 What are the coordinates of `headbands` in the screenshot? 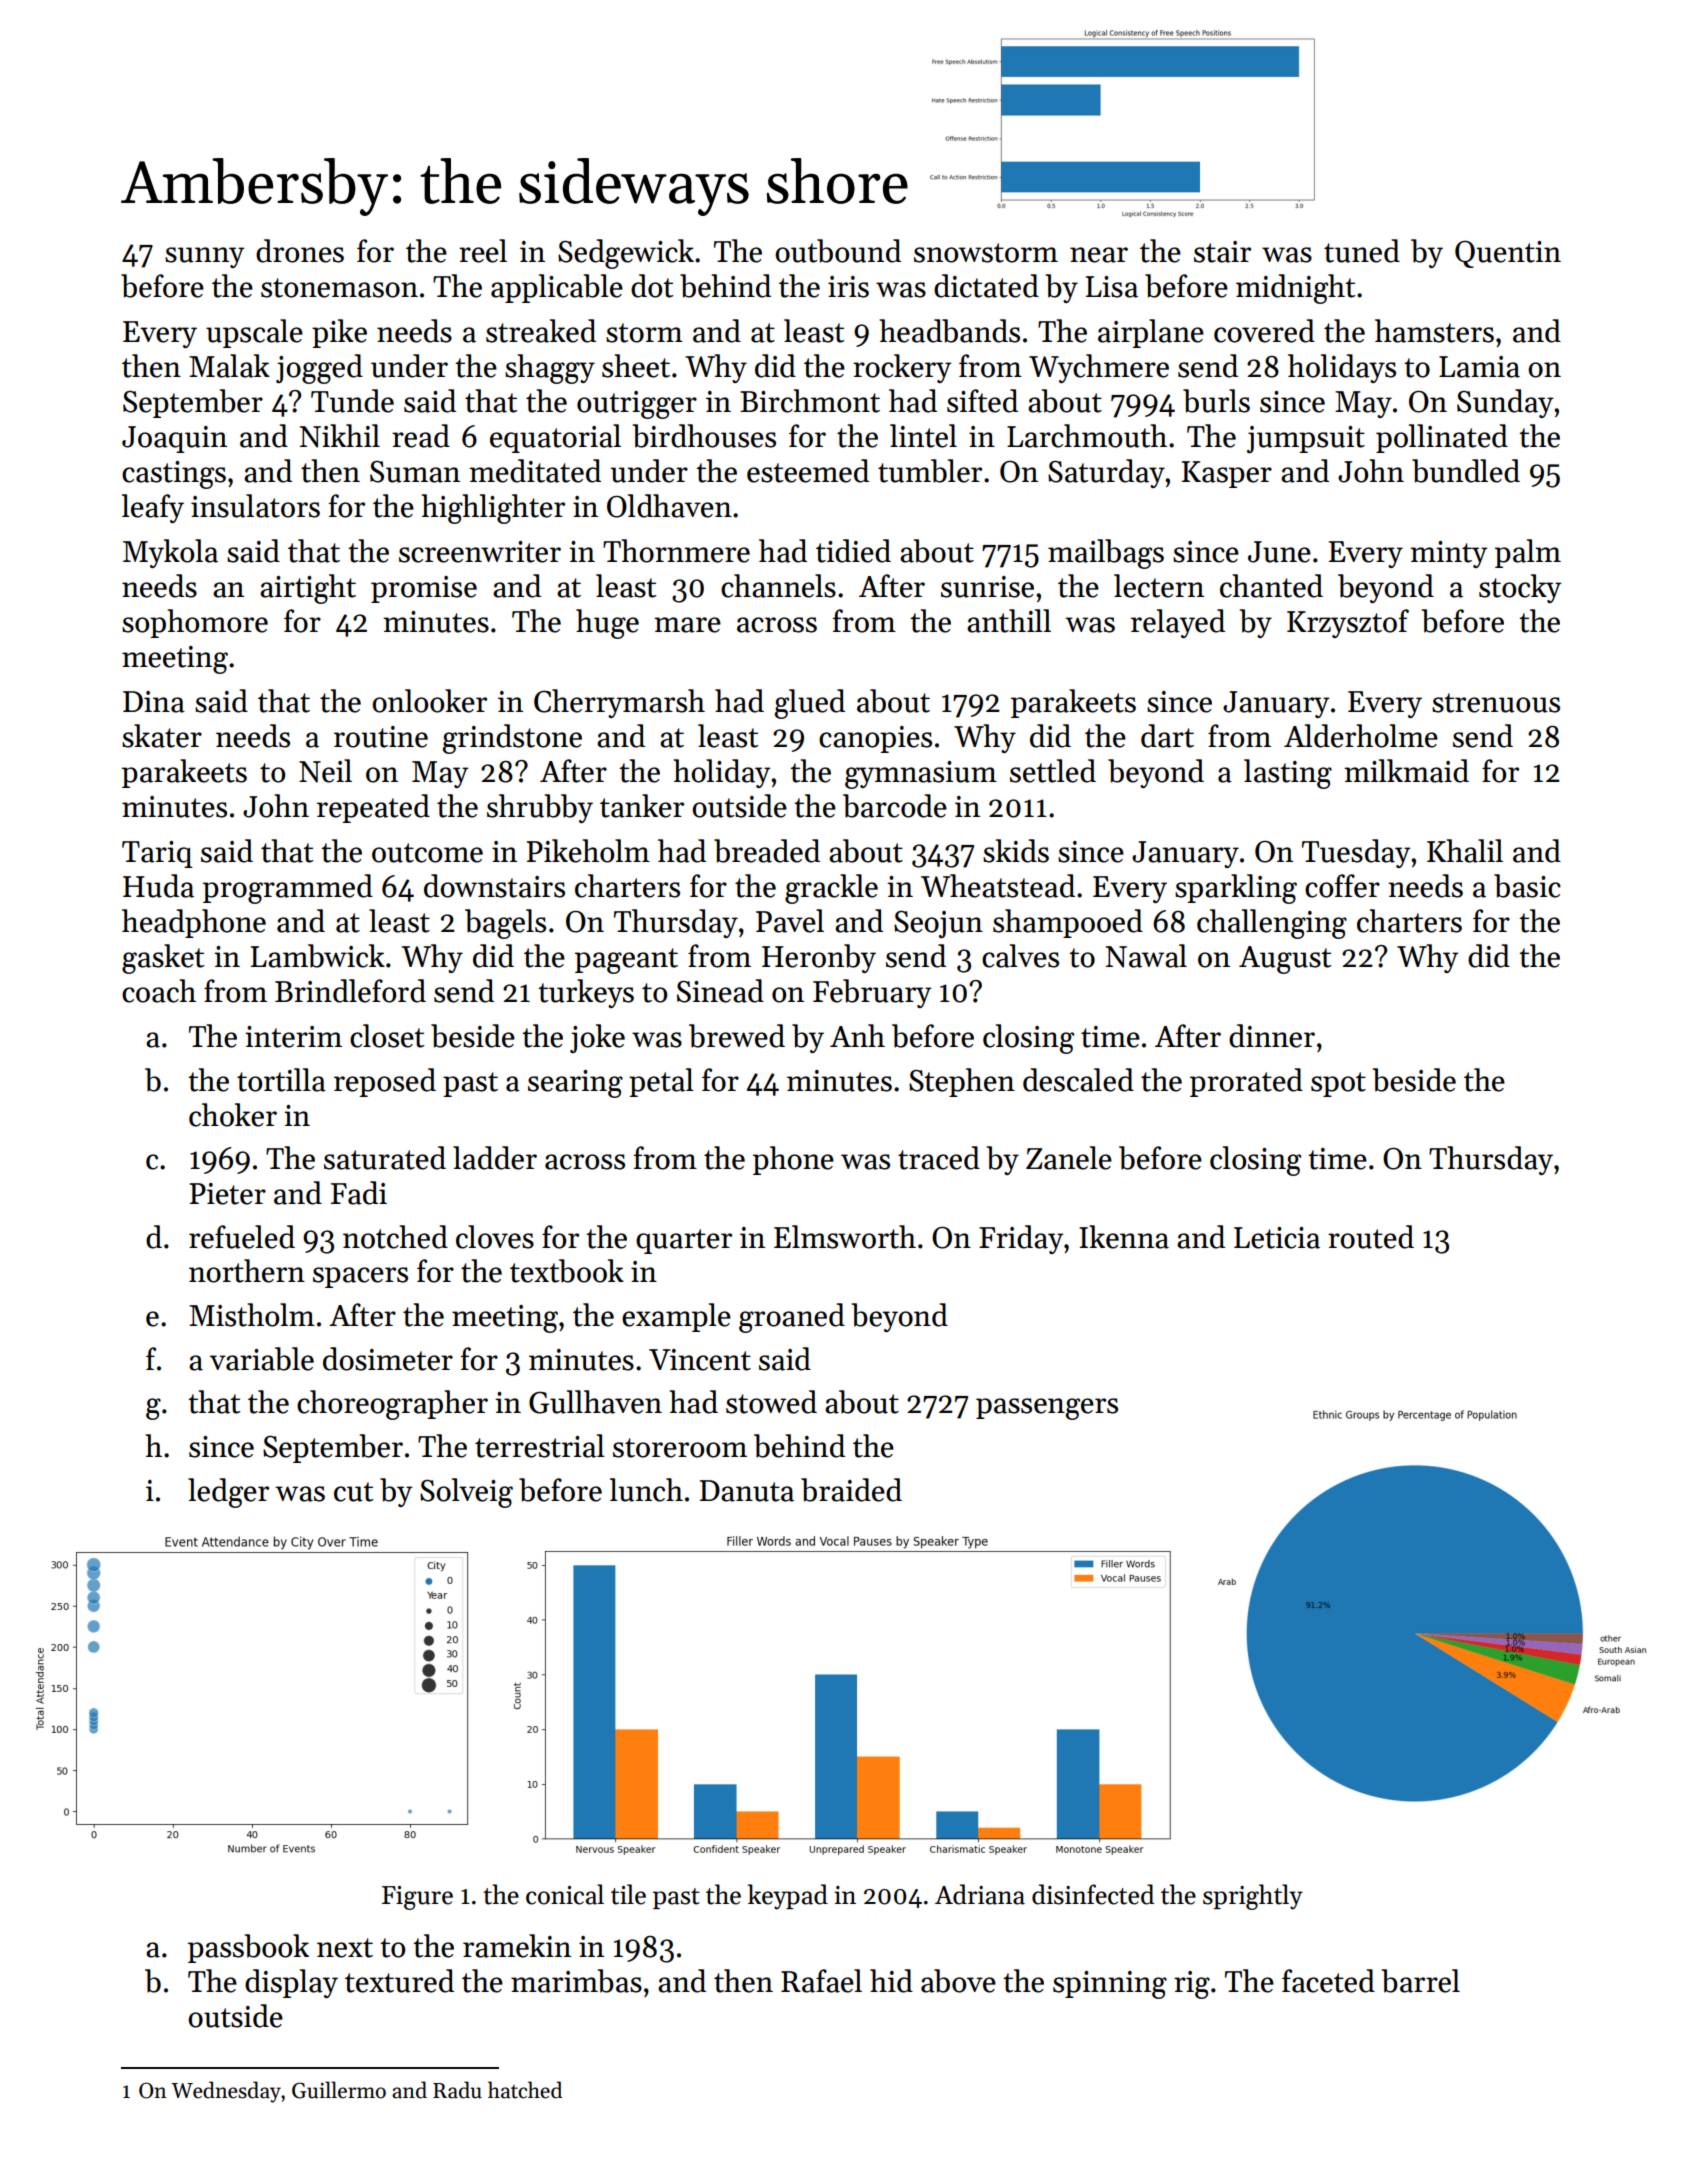 It's located at (949, 331).
